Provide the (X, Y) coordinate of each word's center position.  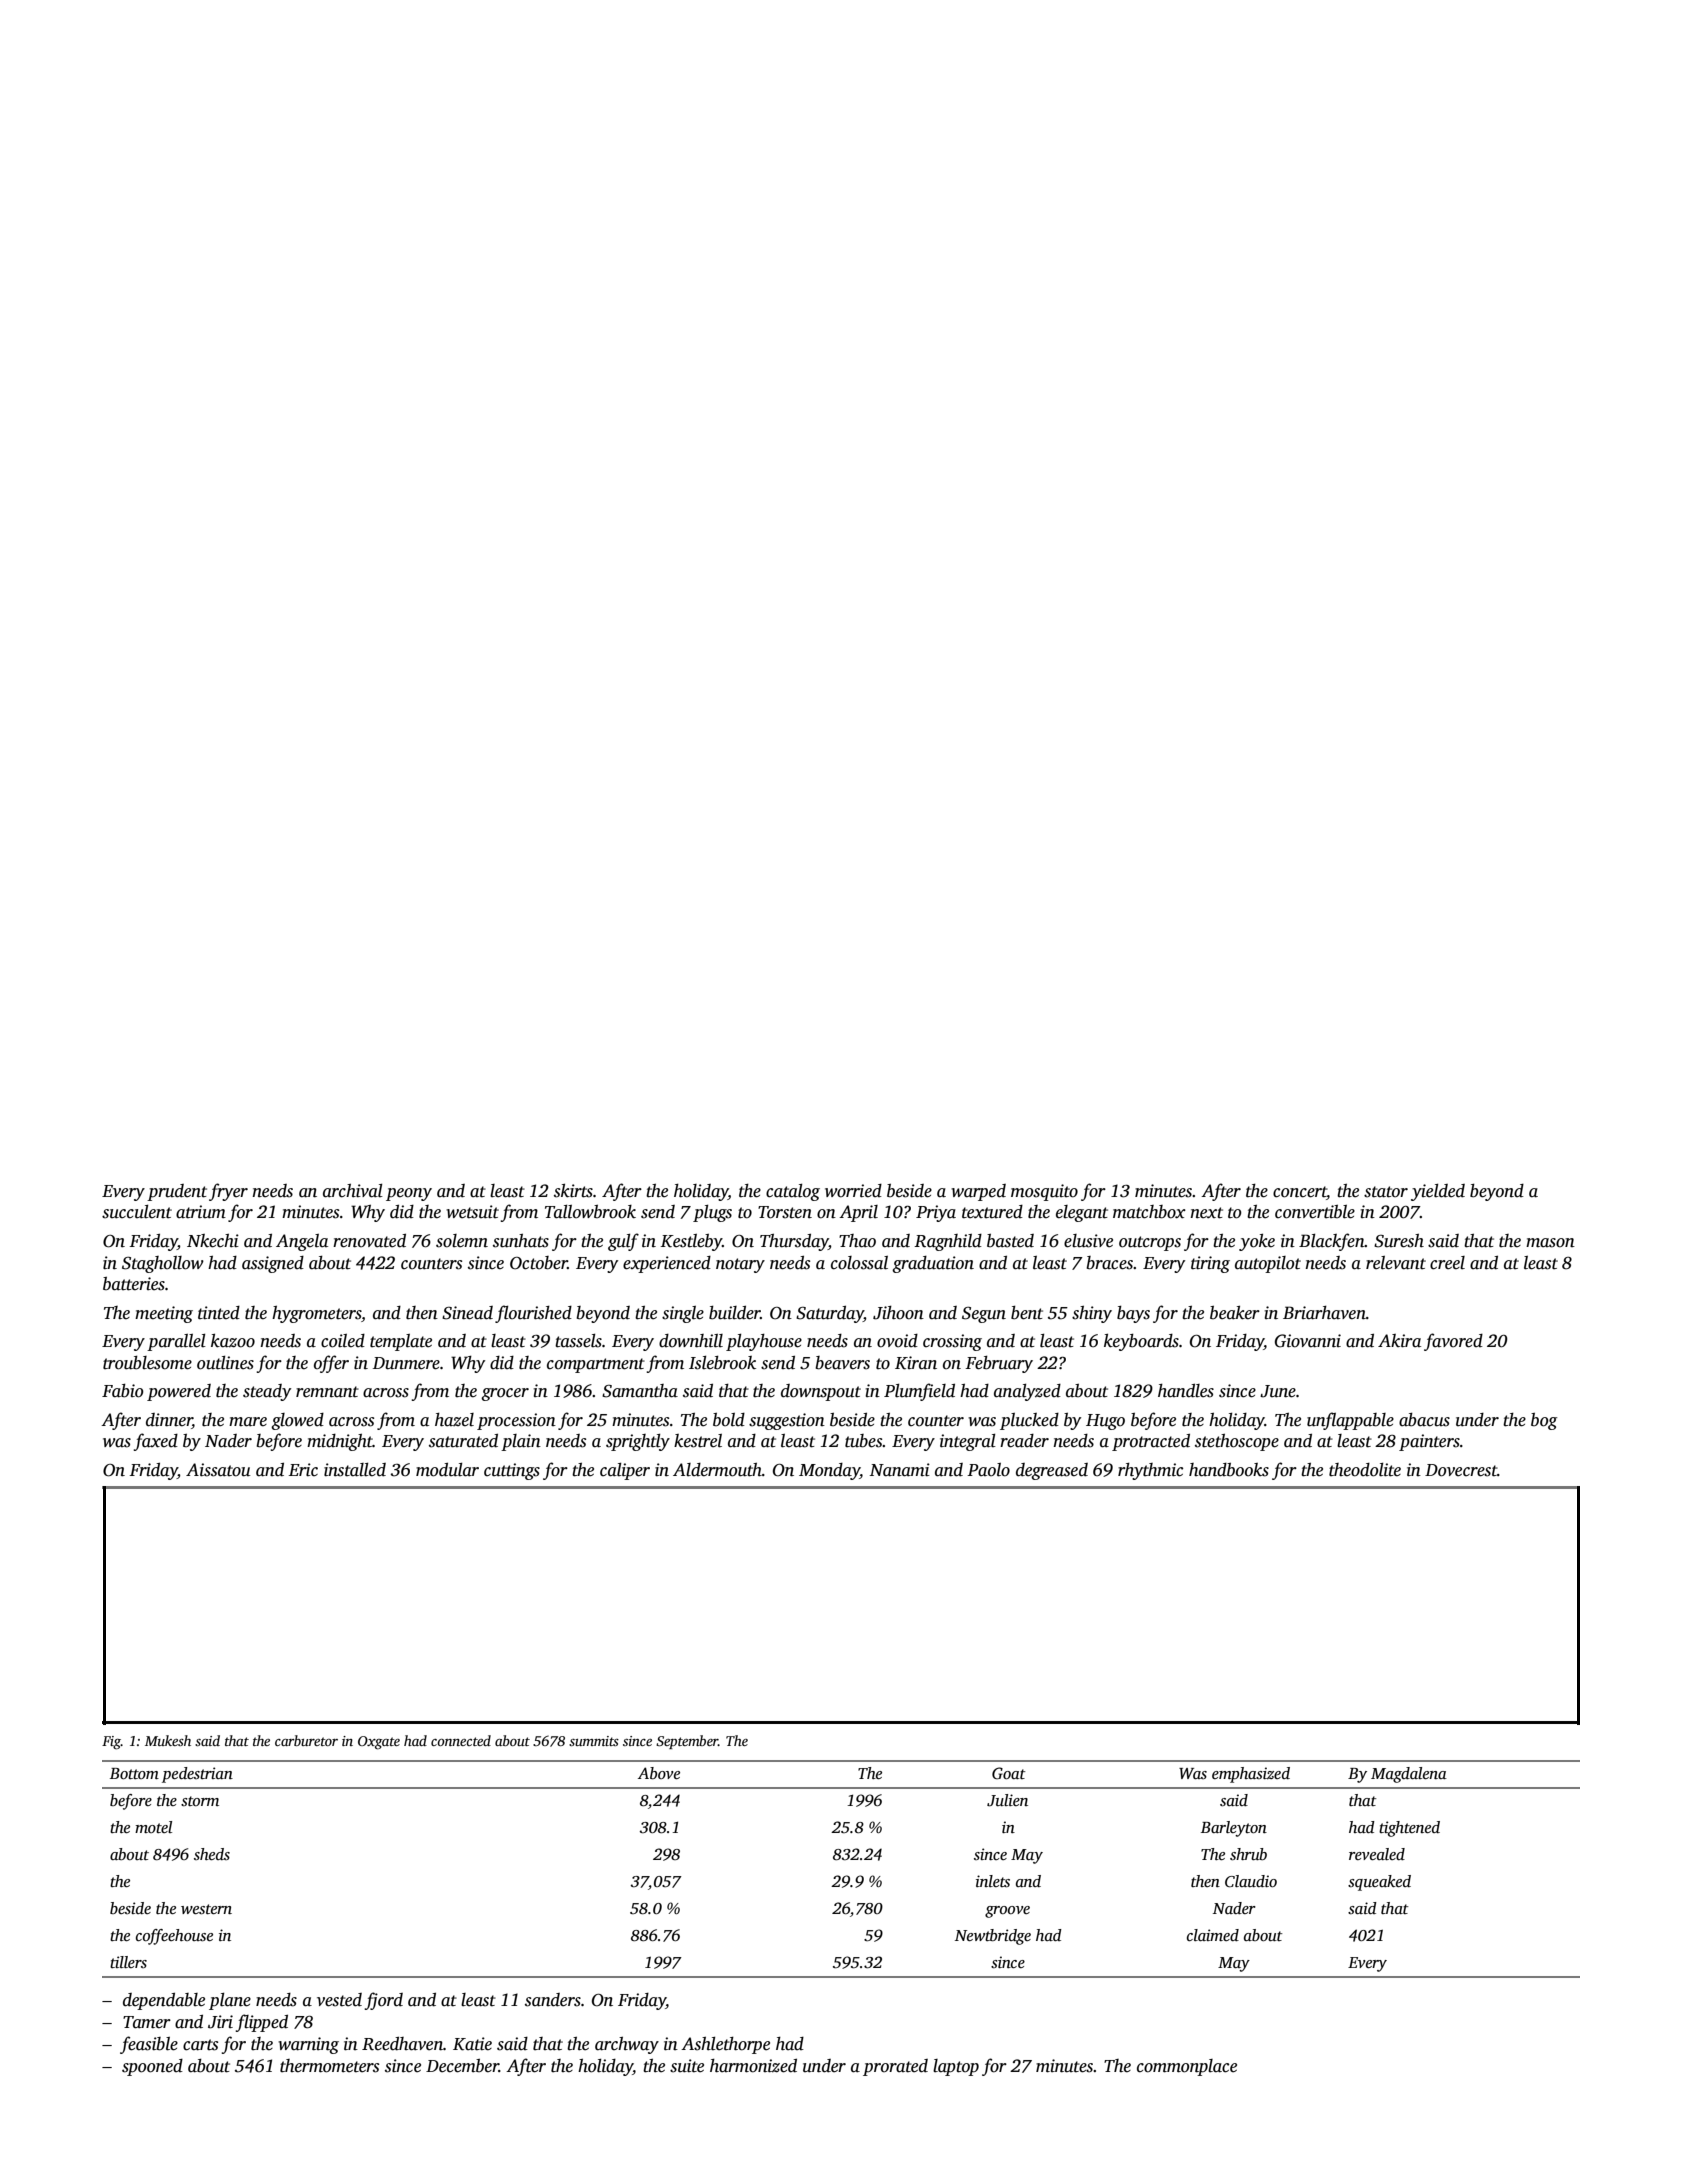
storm (200, 1801)
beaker (1235, 1313)
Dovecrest (1461, 1470)
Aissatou (218, 1470)
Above (659, 1773)
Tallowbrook (590, 1212)
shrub (1248, 1854)
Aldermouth (717, 1470)
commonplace (1187, 2067)
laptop (956, 2067)
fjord (383, 2001)
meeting (164, 1314)
